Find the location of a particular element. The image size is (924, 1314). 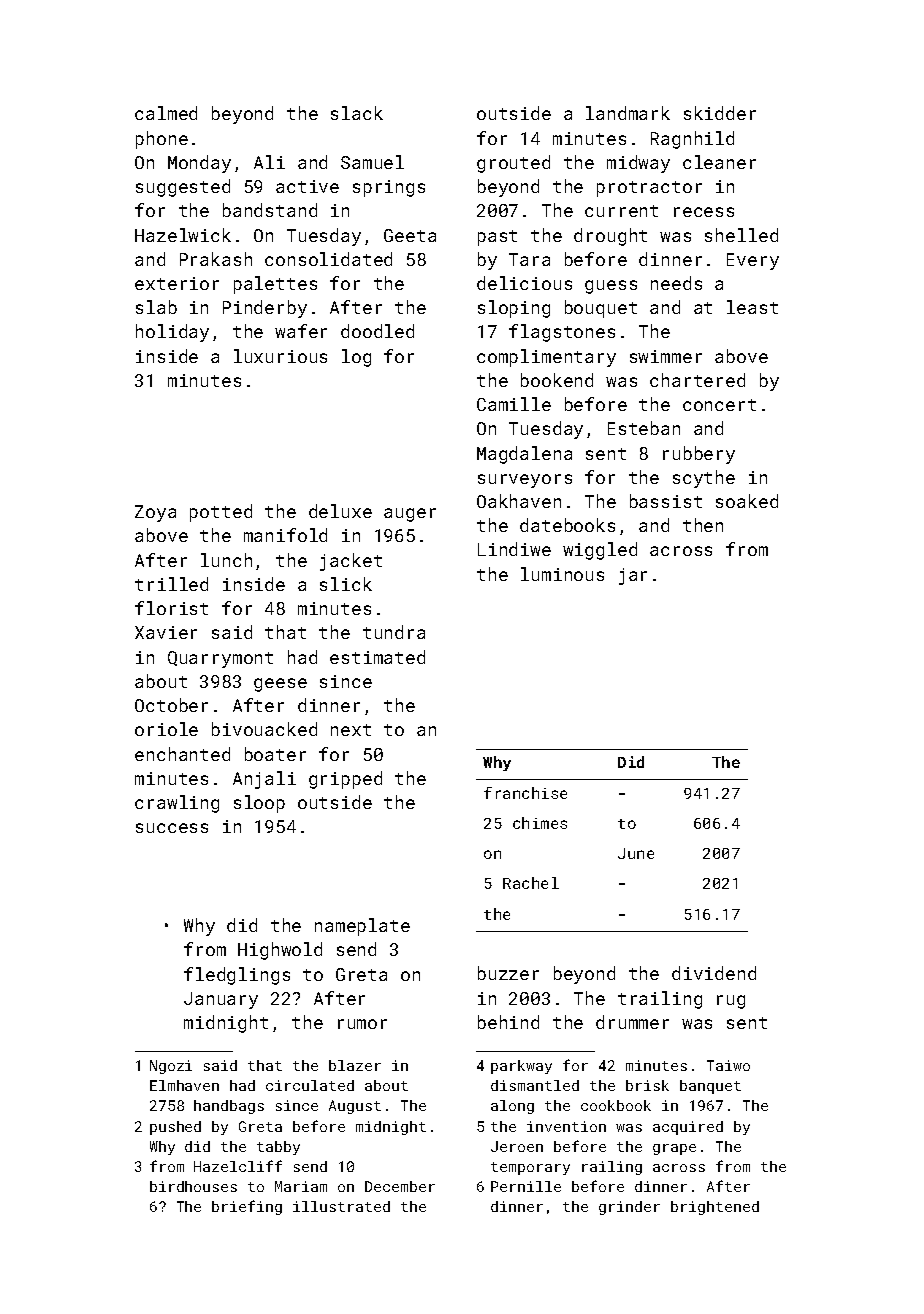

June is located at coordinates (636, 853).
